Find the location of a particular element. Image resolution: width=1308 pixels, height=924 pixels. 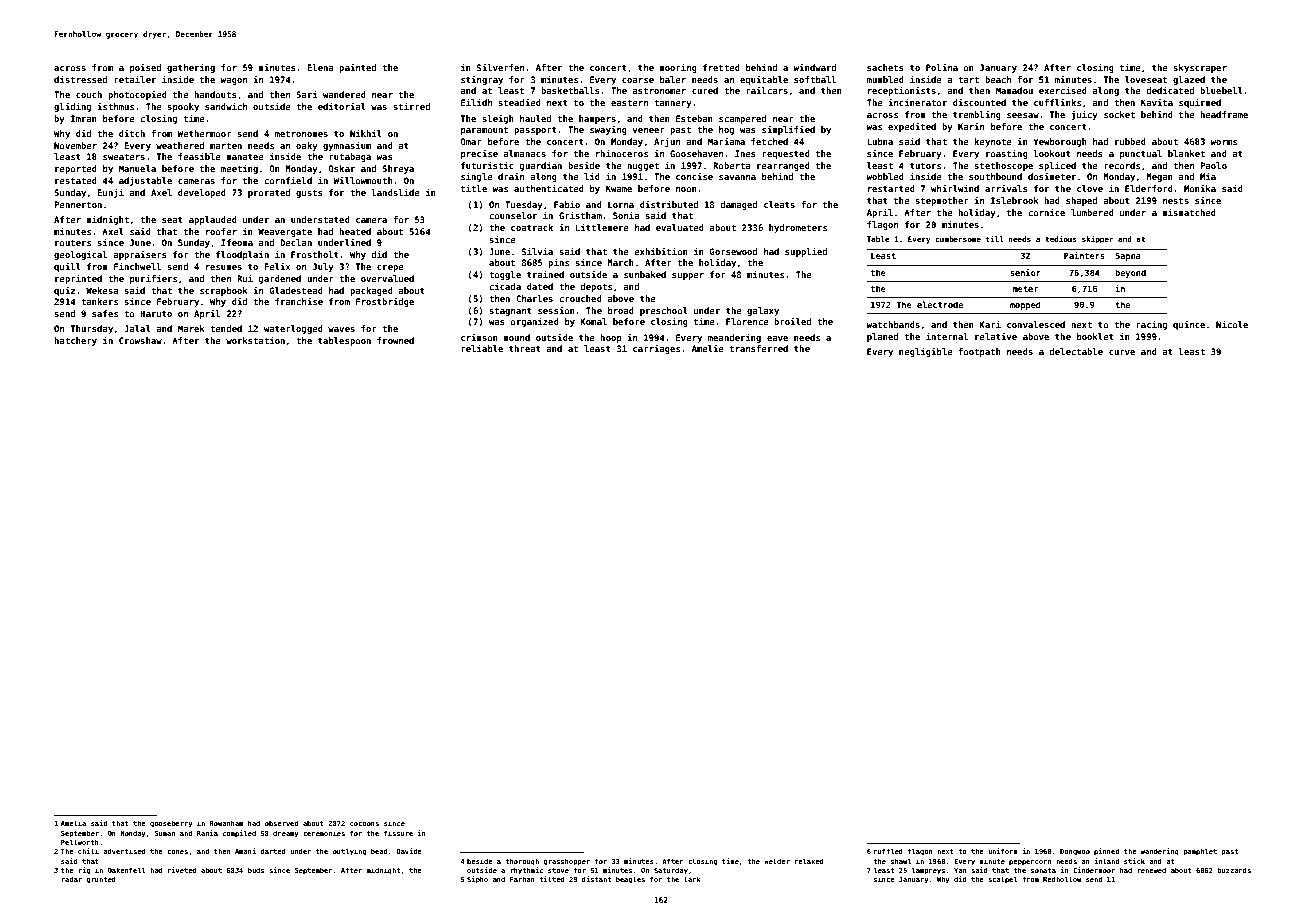

reliable is located at coordinates (482, 348).
